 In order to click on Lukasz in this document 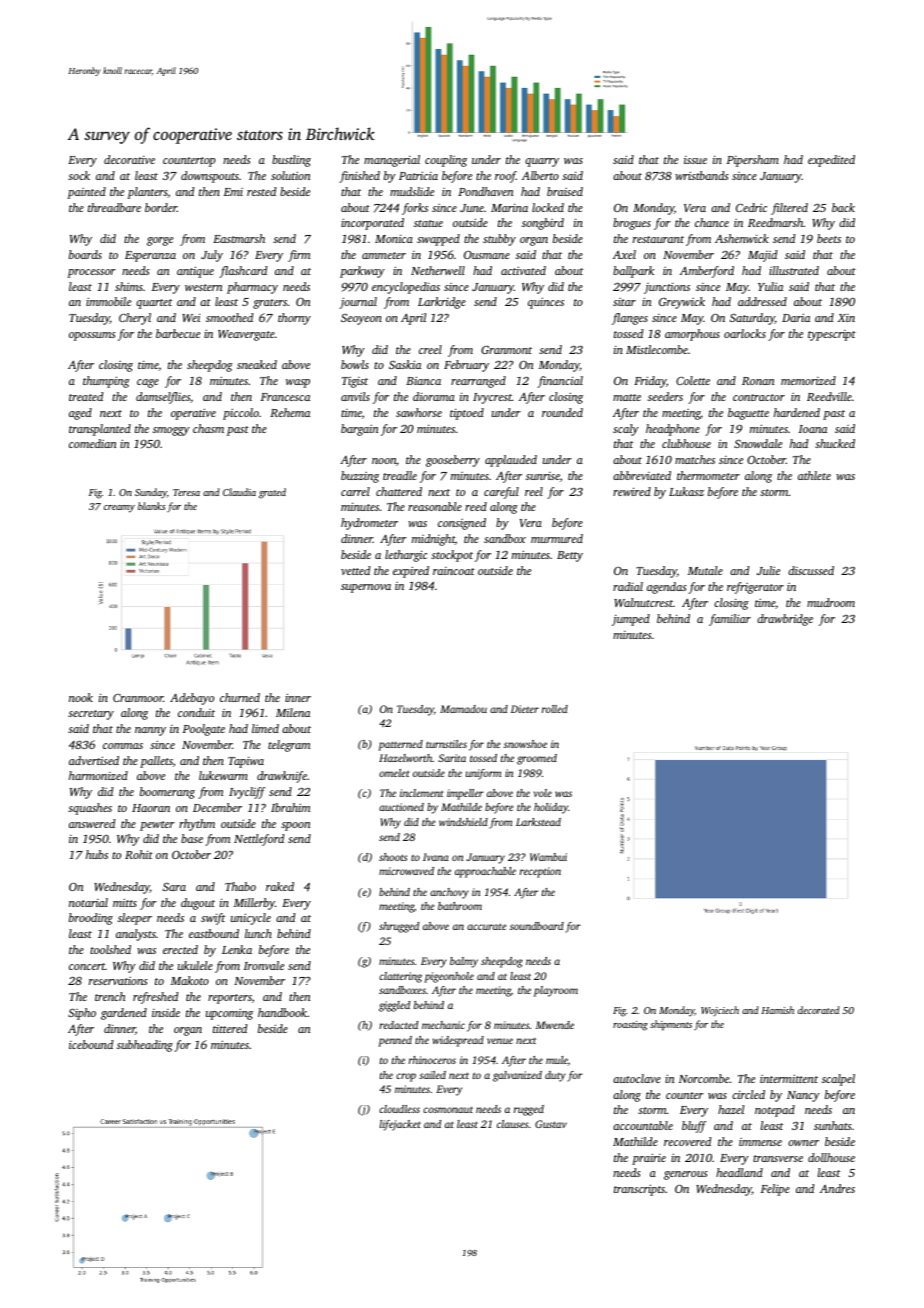, I will do `click(686, 491)`.
